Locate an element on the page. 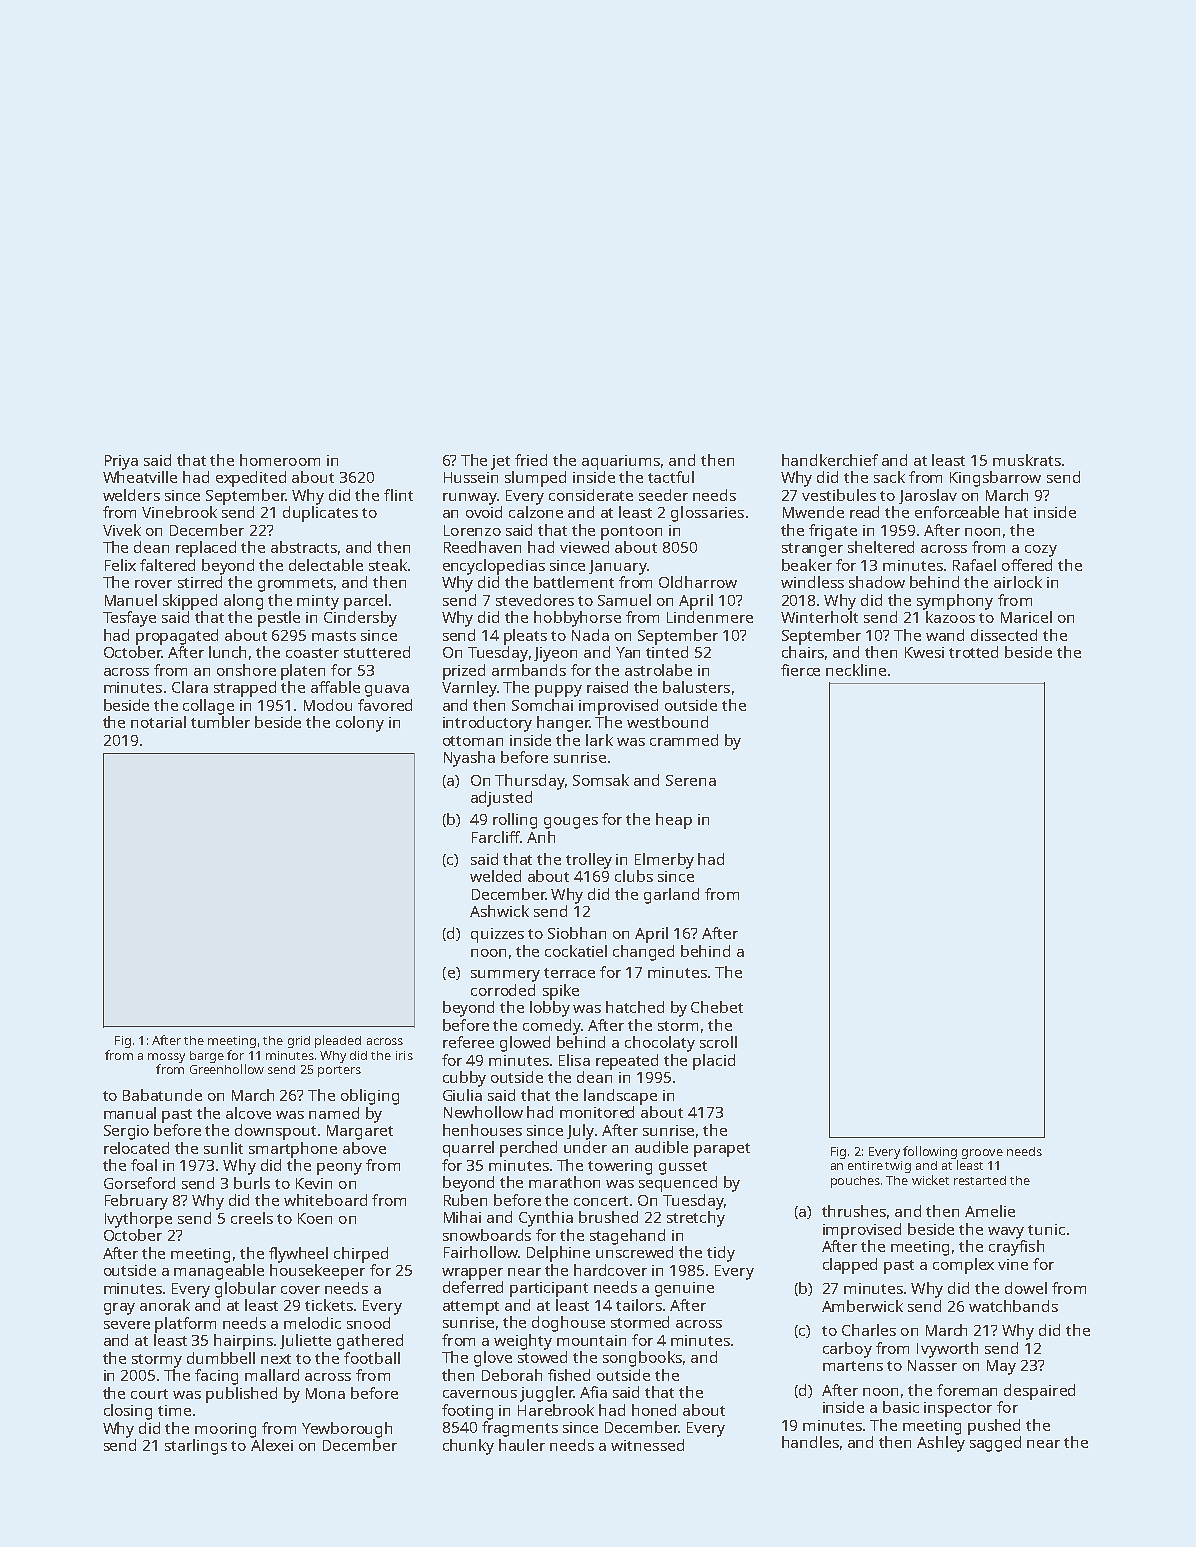  referee is located at coordinates (468, 1042).
